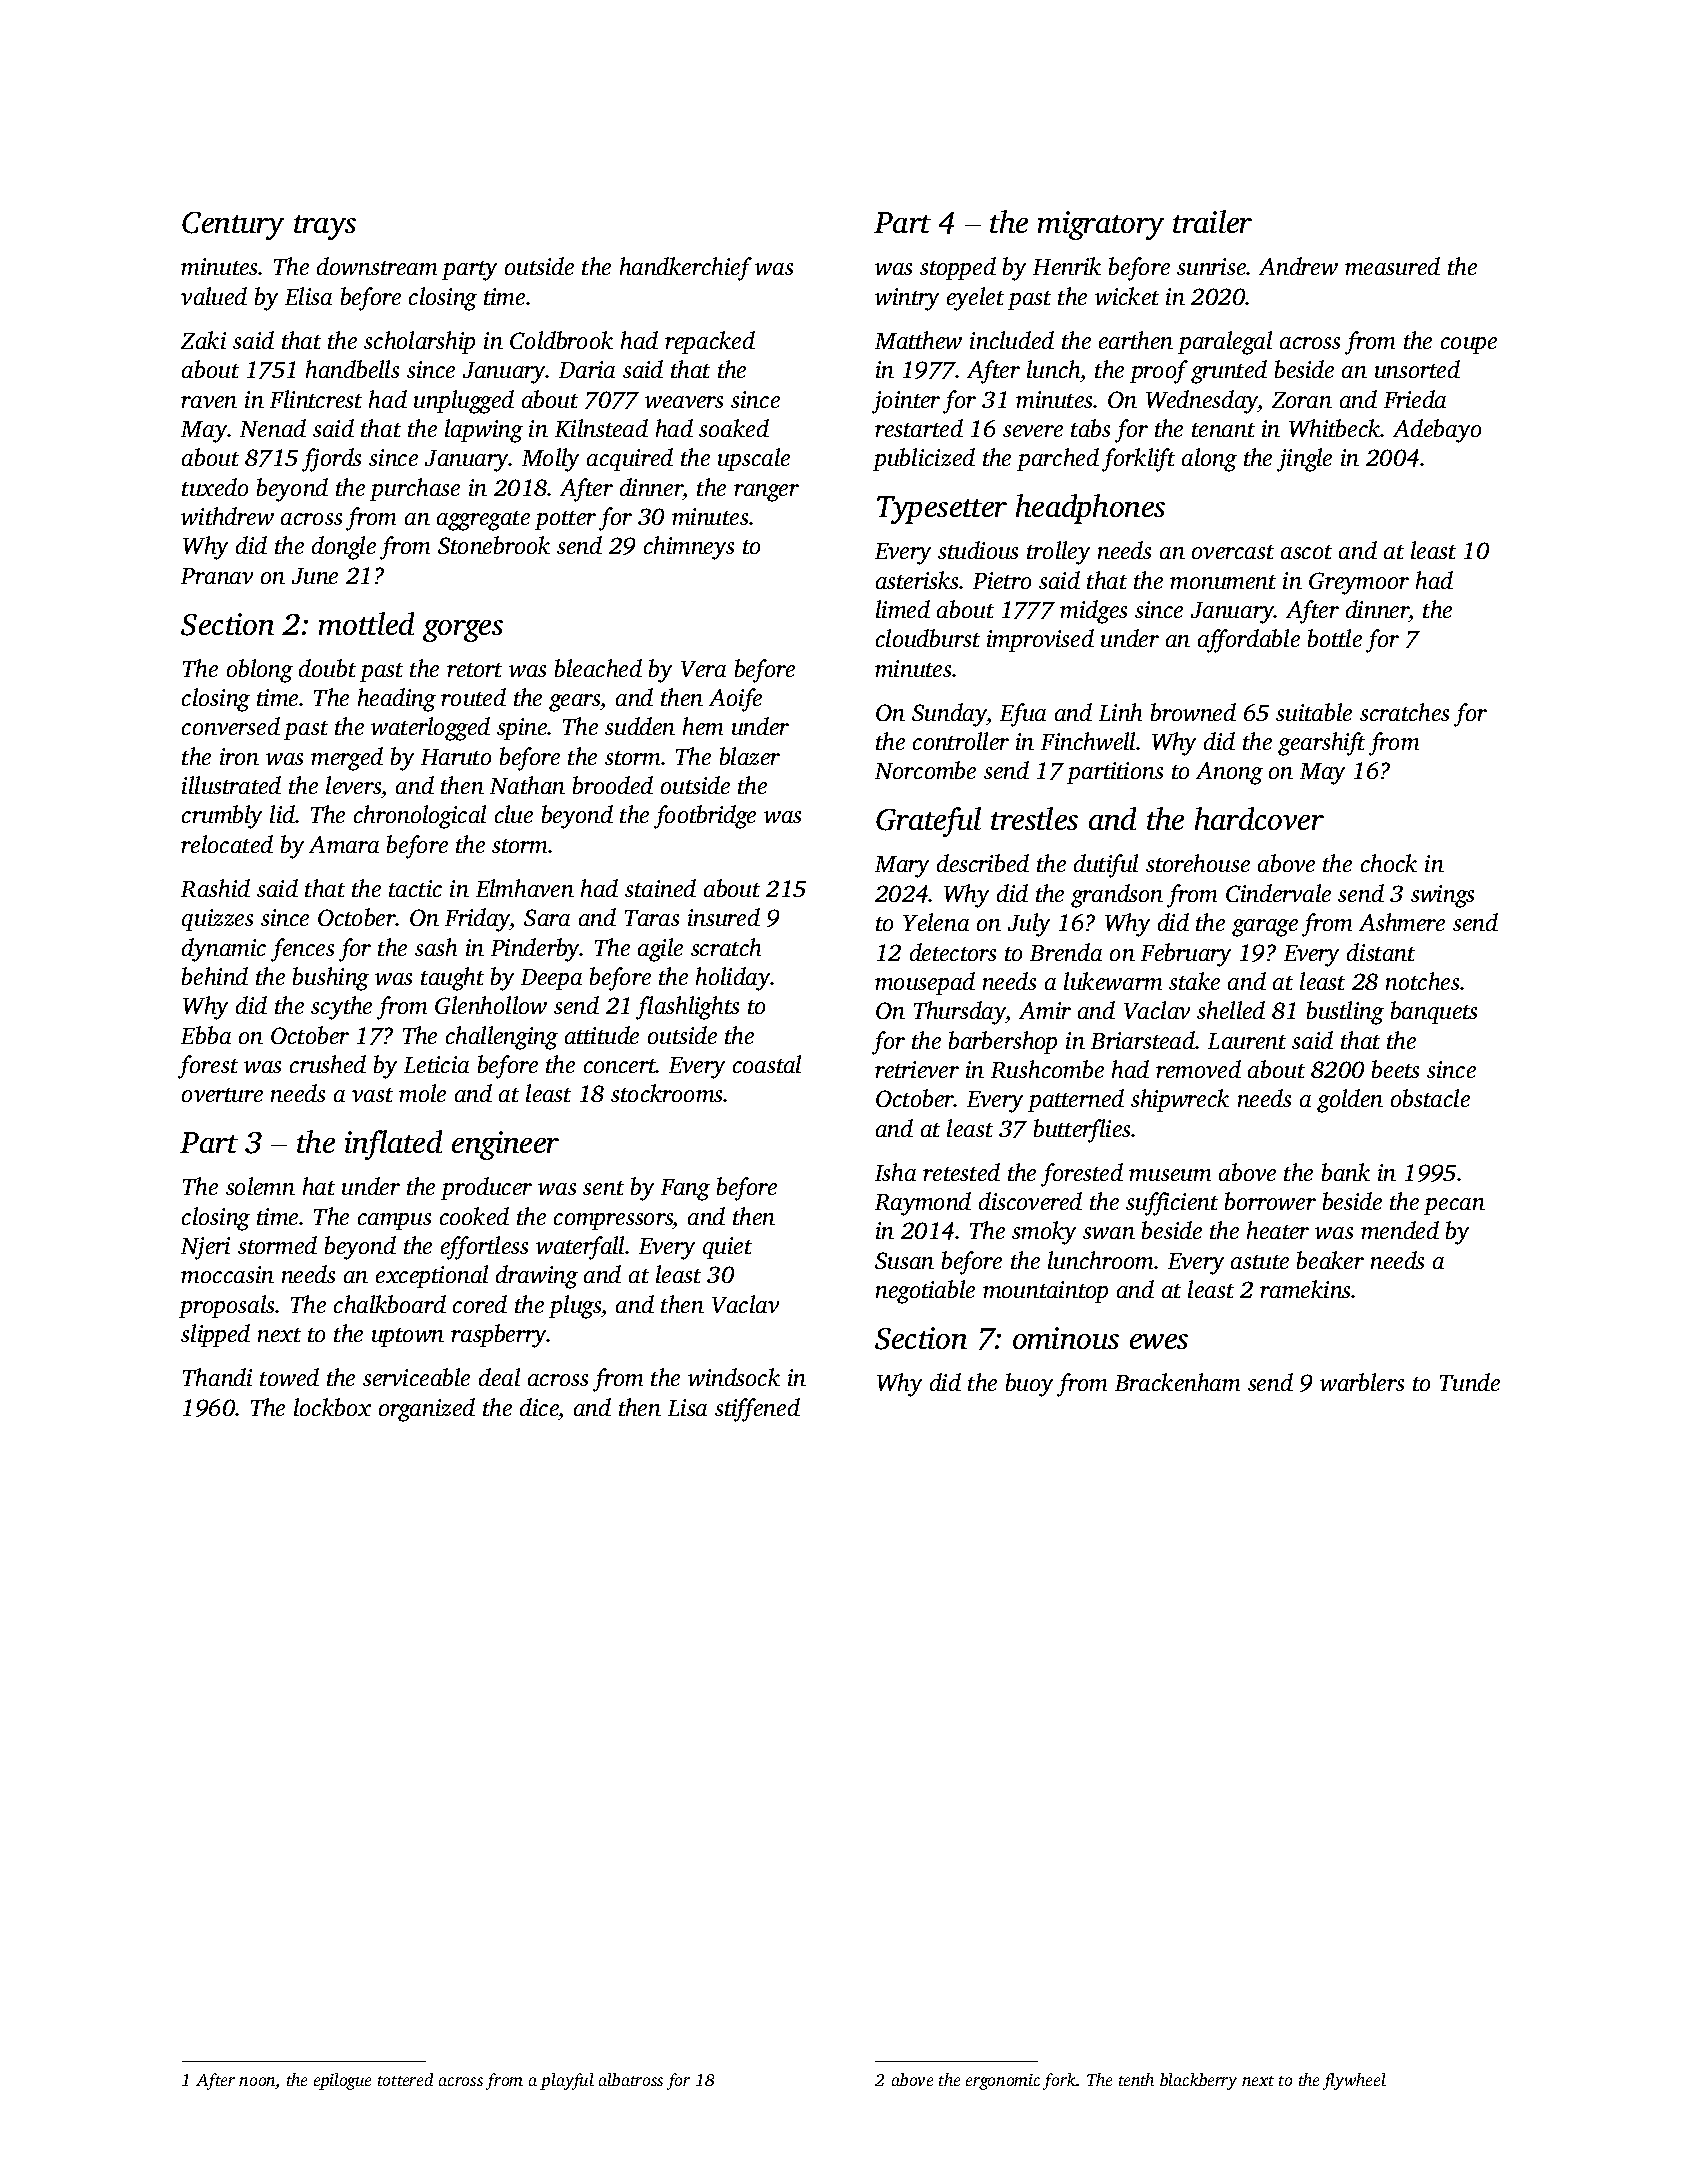 The width and height of the screenshot is (1683, 2178). Describe the element at coordinates (686, 269) in the screenshot. I see `handkerchief` at that location.
